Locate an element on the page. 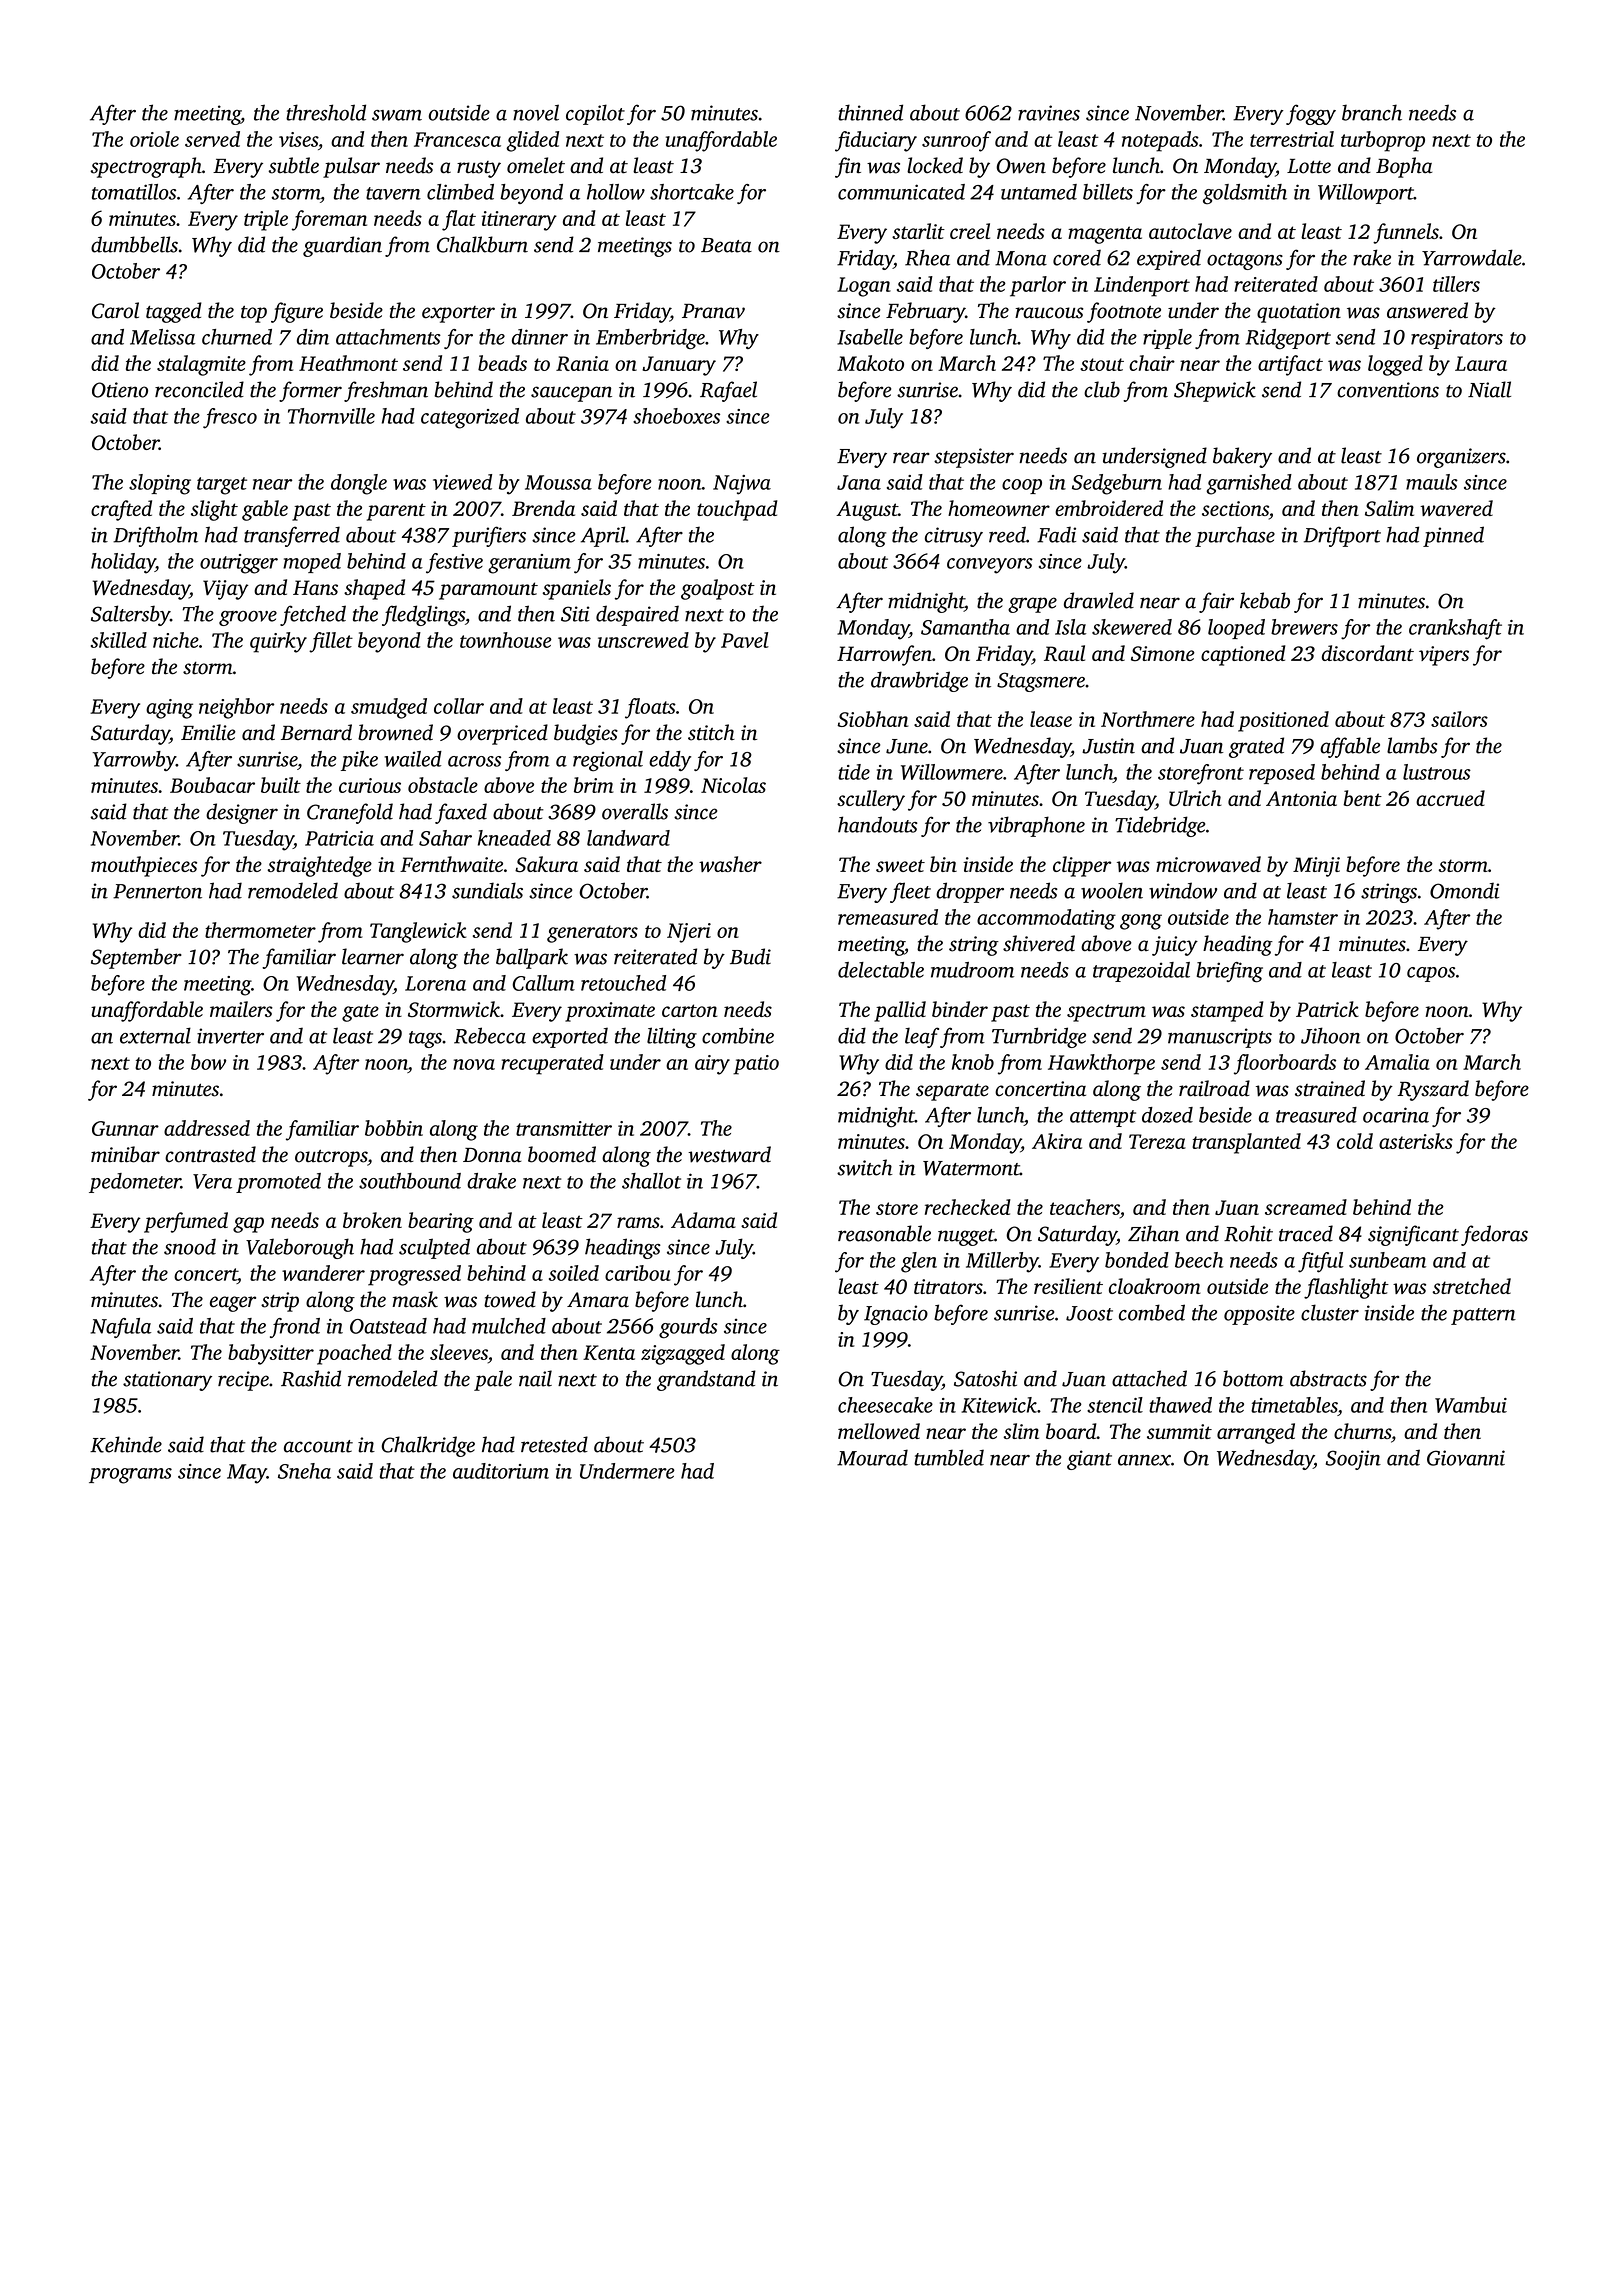  frond is located at coordinates (295, 1328).
